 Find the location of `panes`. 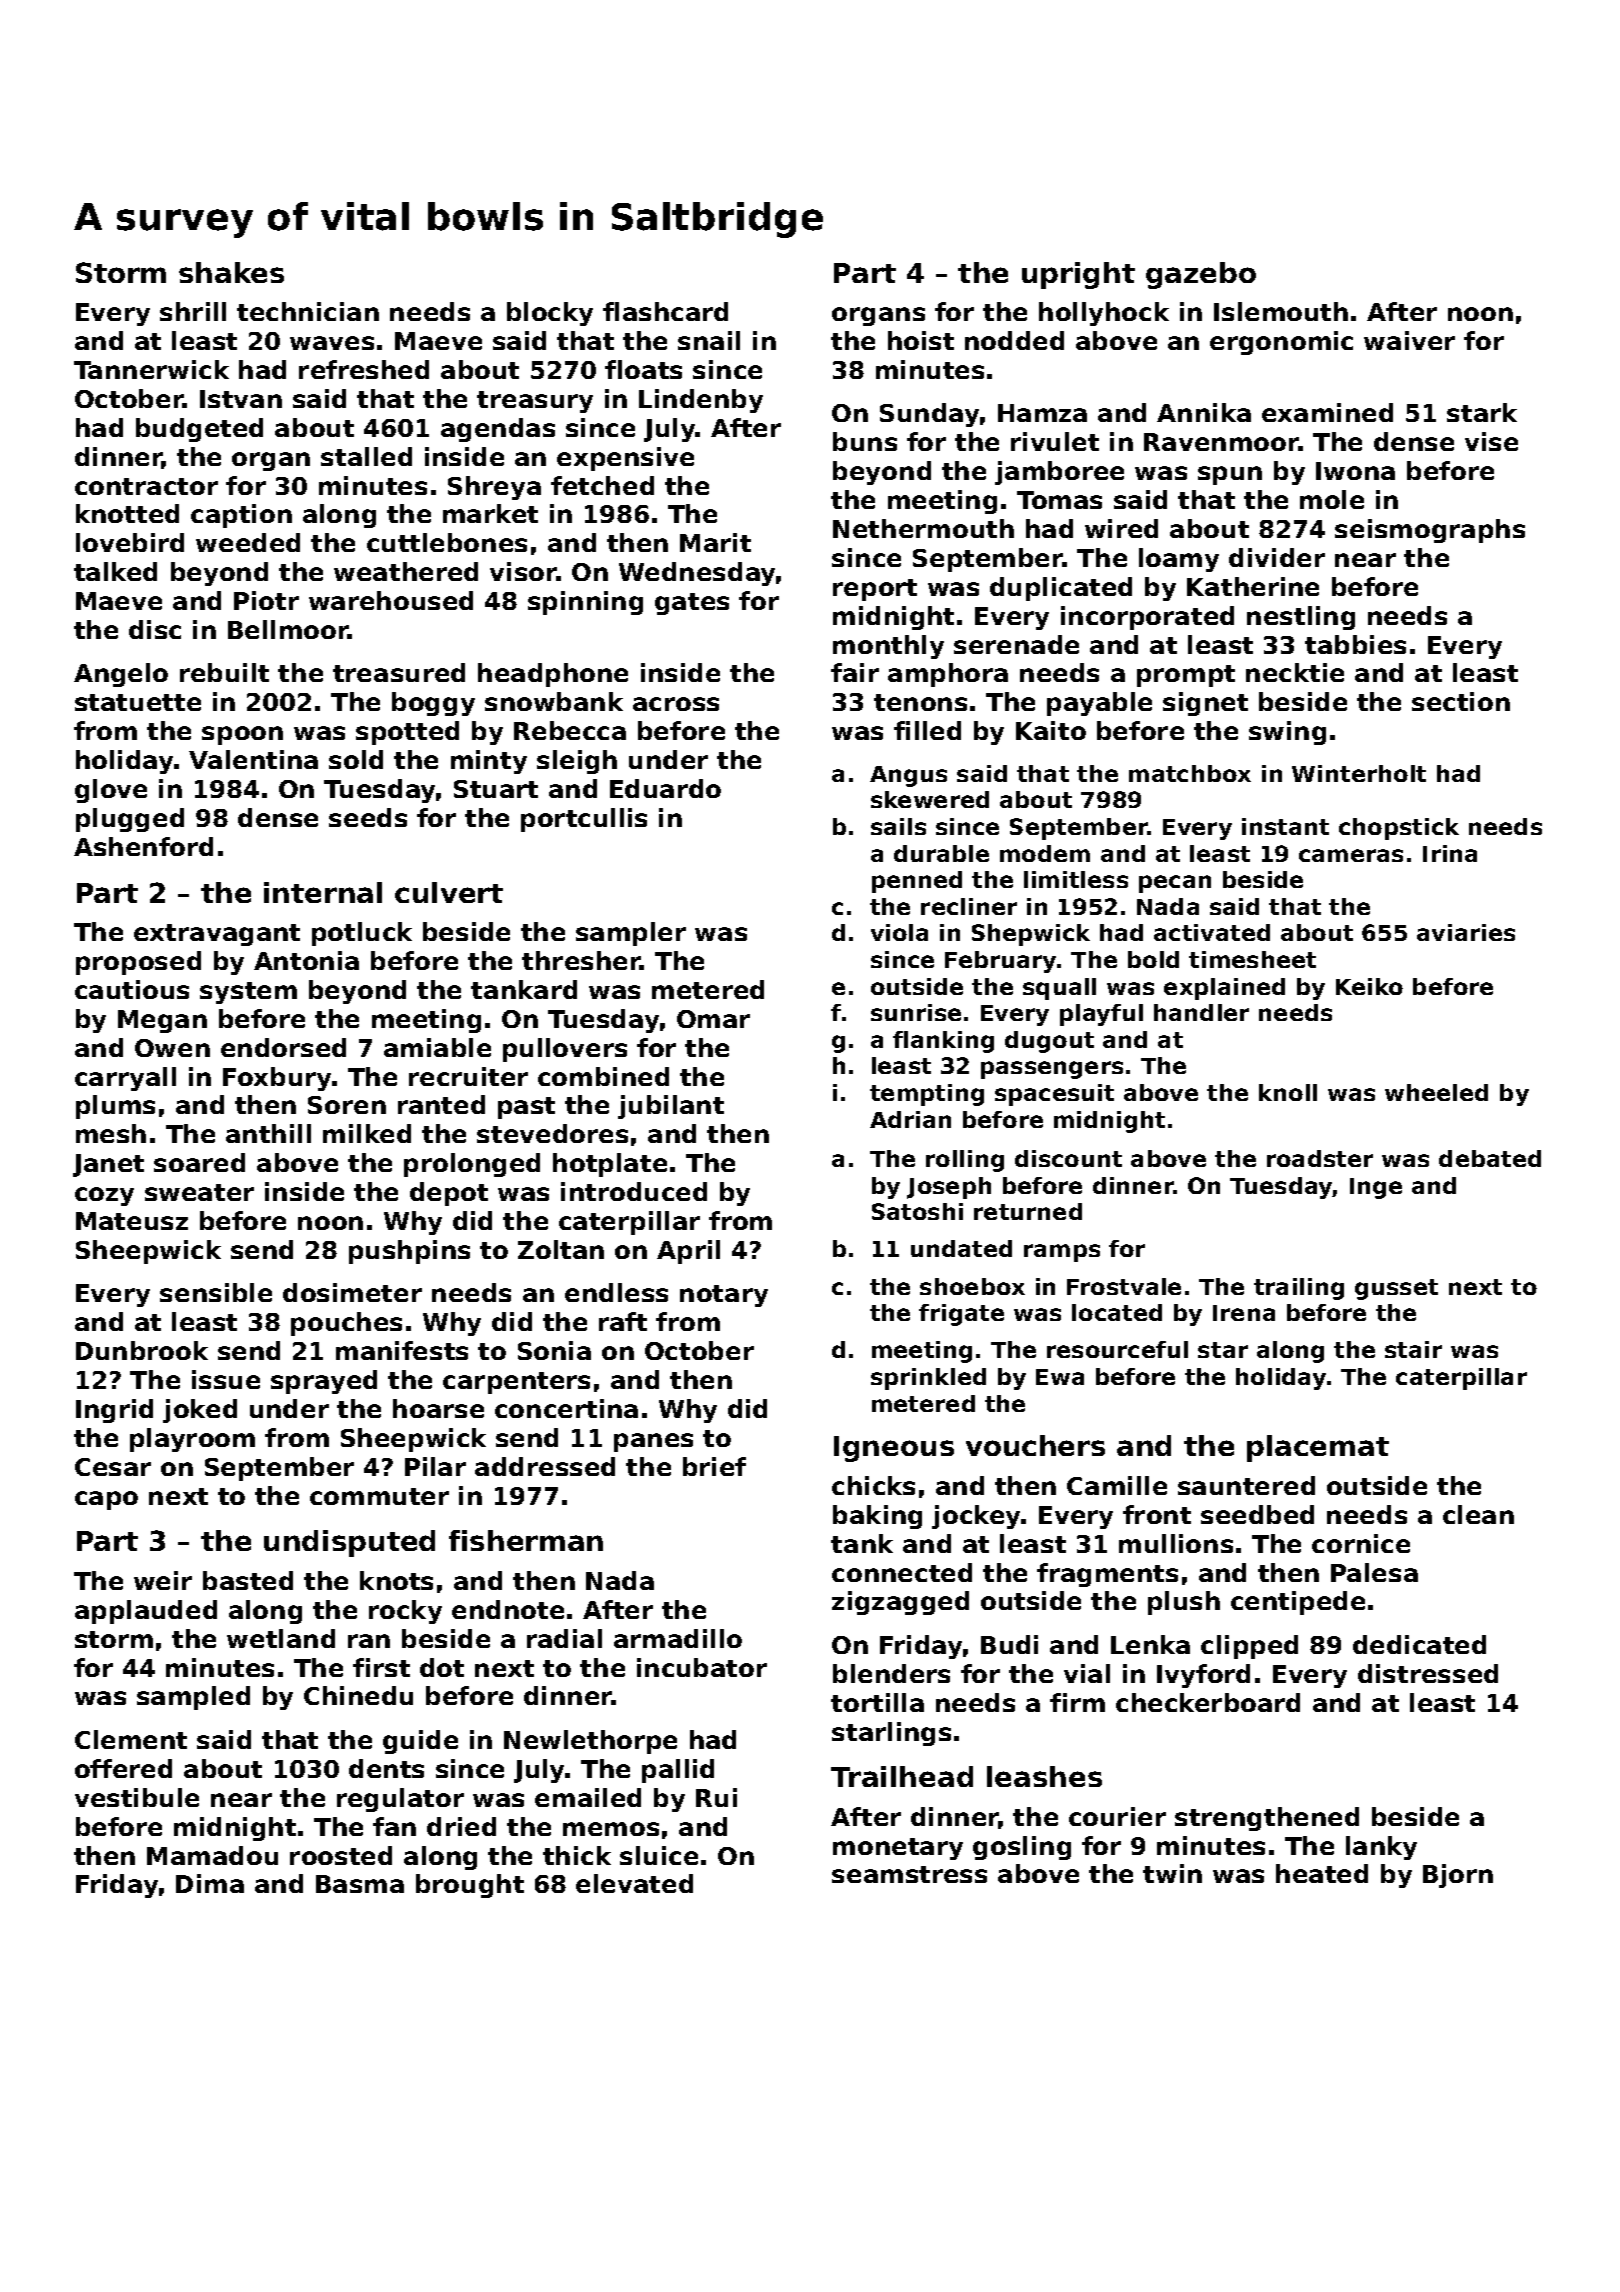

panes is located at coordinates (653, 1442).
